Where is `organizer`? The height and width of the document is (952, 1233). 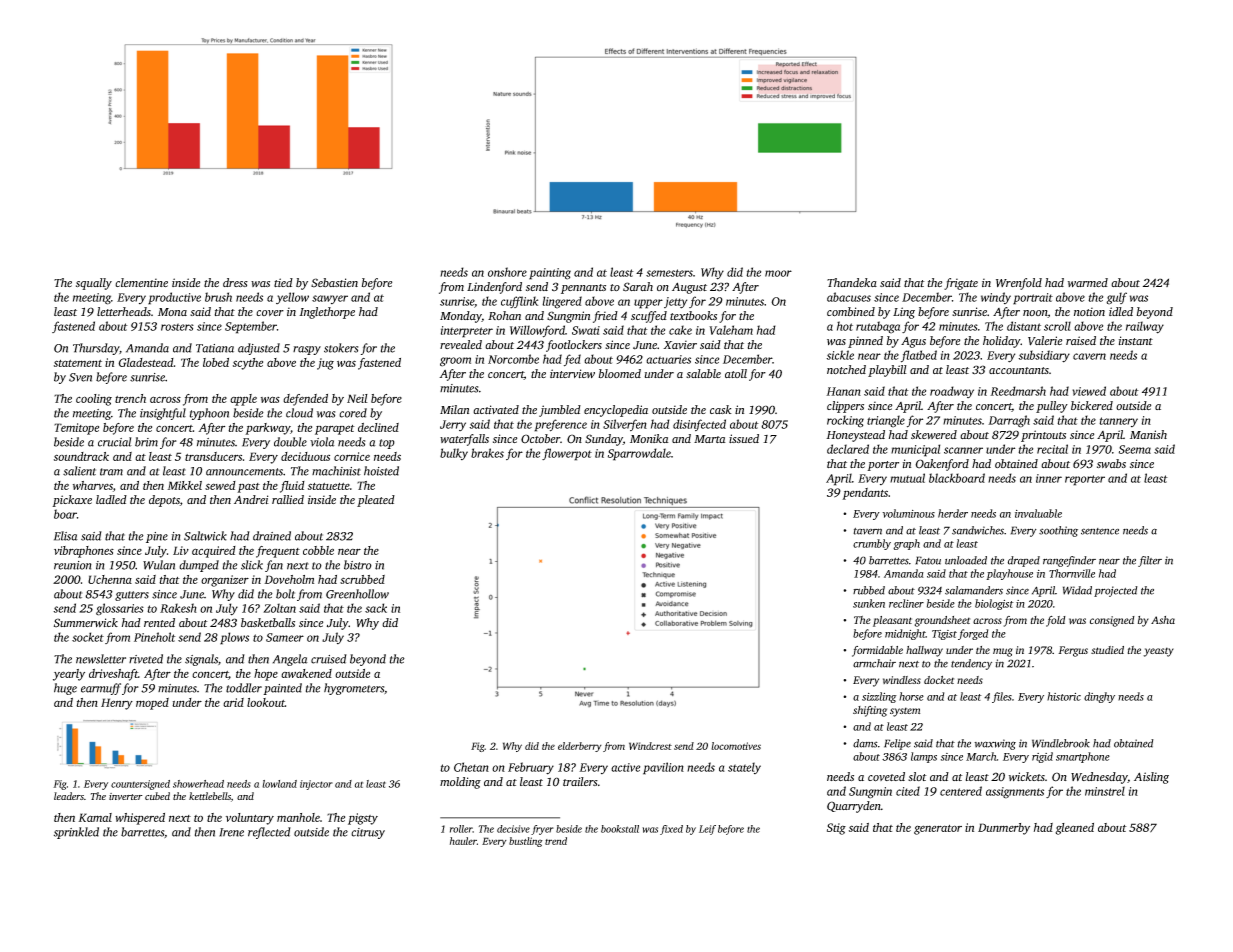 organizer is located at coordinates (225, 581).
